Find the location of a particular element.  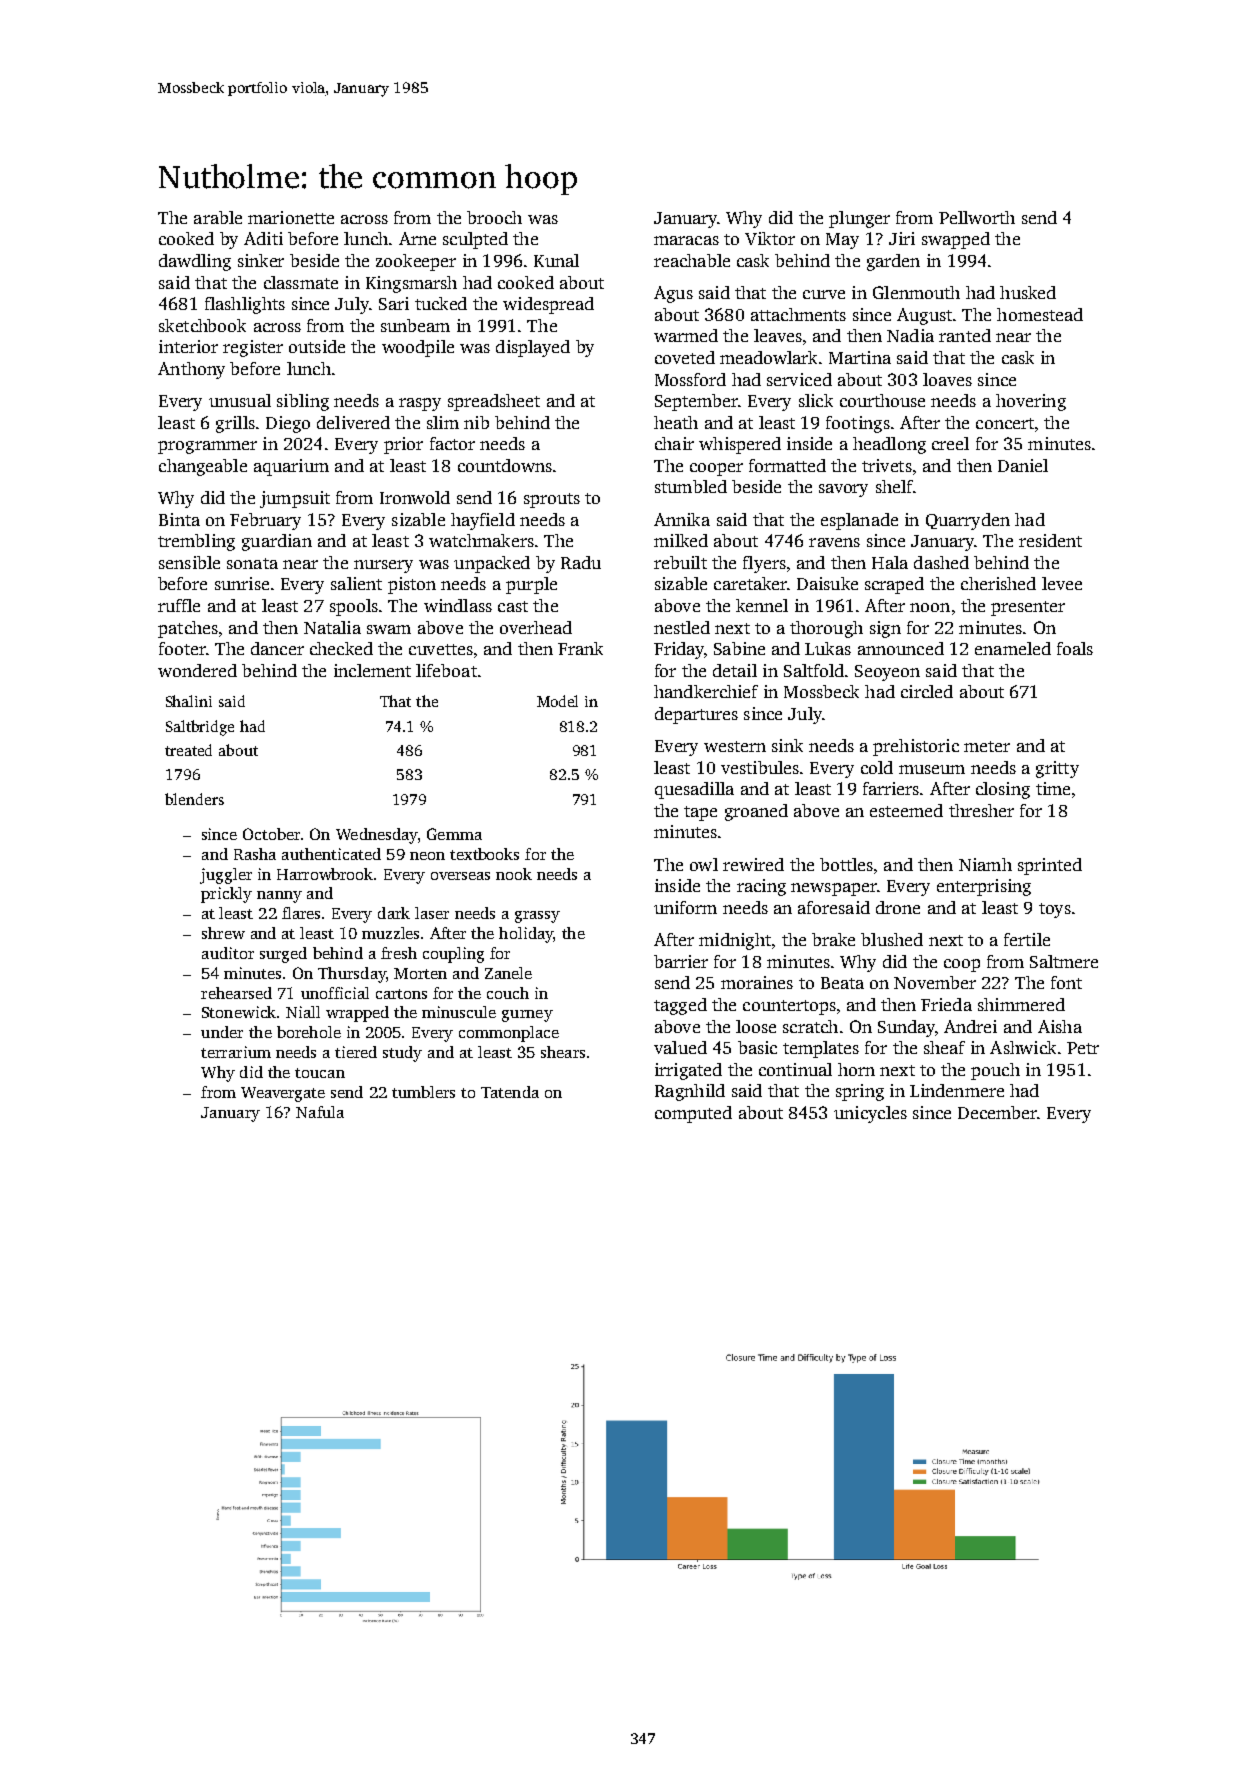

tagged is located at coordinates (680, 1006).
